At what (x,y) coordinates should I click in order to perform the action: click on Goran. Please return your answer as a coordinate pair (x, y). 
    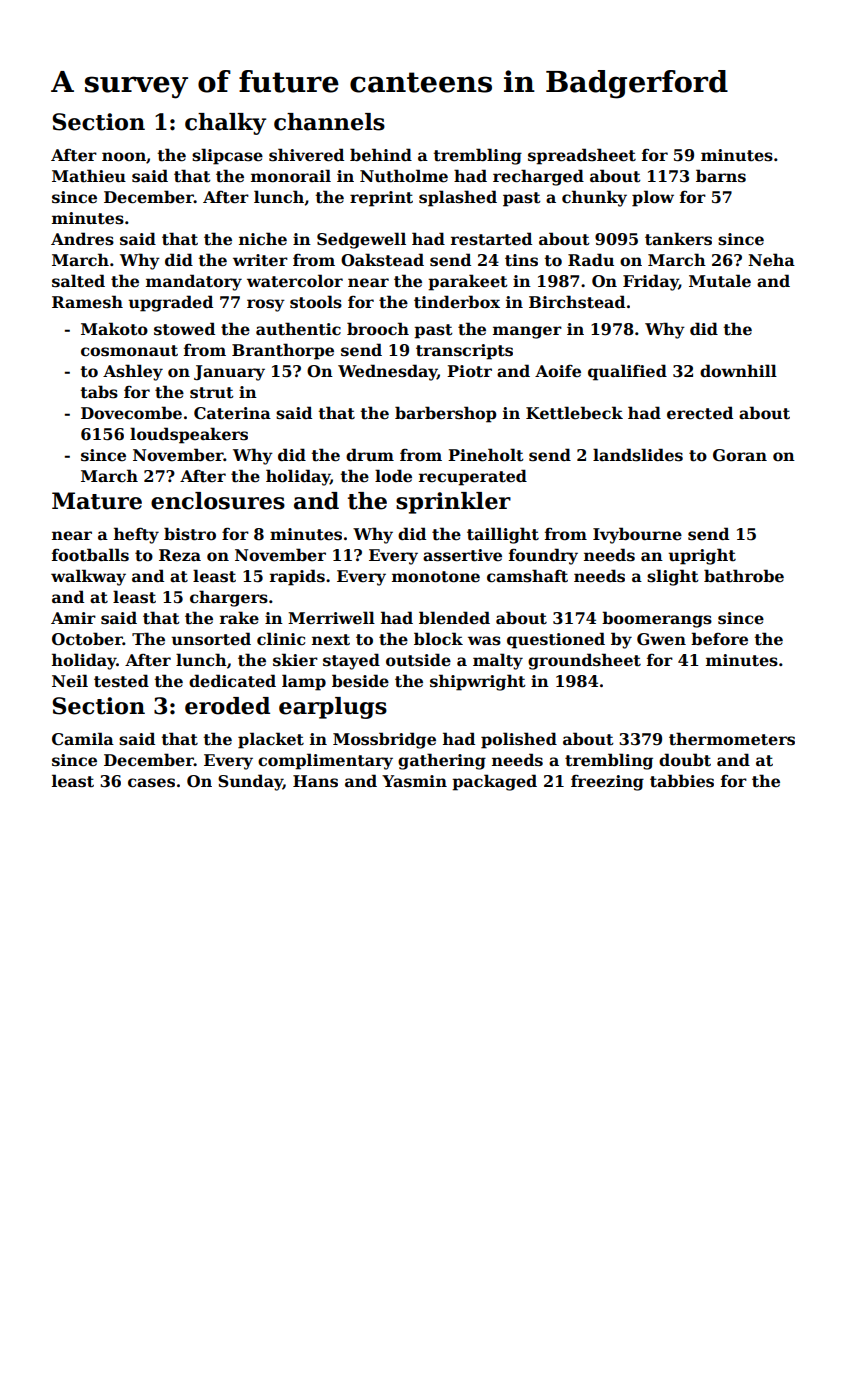
    Looking at the image, I should click on (740, 455).
